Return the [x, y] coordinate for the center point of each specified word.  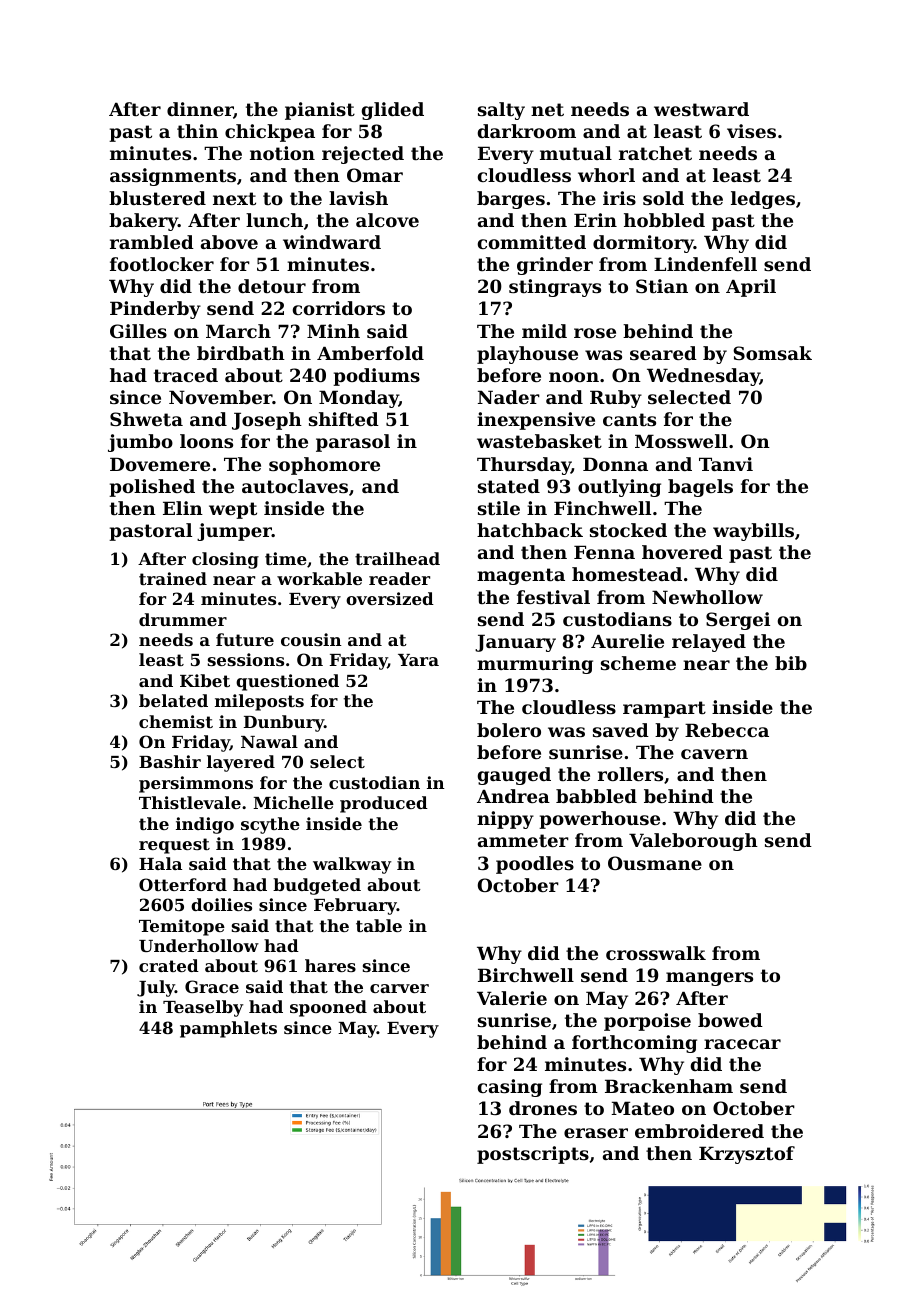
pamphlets [228, 1029]
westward [701, 109]
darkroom [527, 131]
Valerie [512, 998]
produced [384, 804]
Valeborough [693, 842]
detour [272, 286]
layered [241, 763]
